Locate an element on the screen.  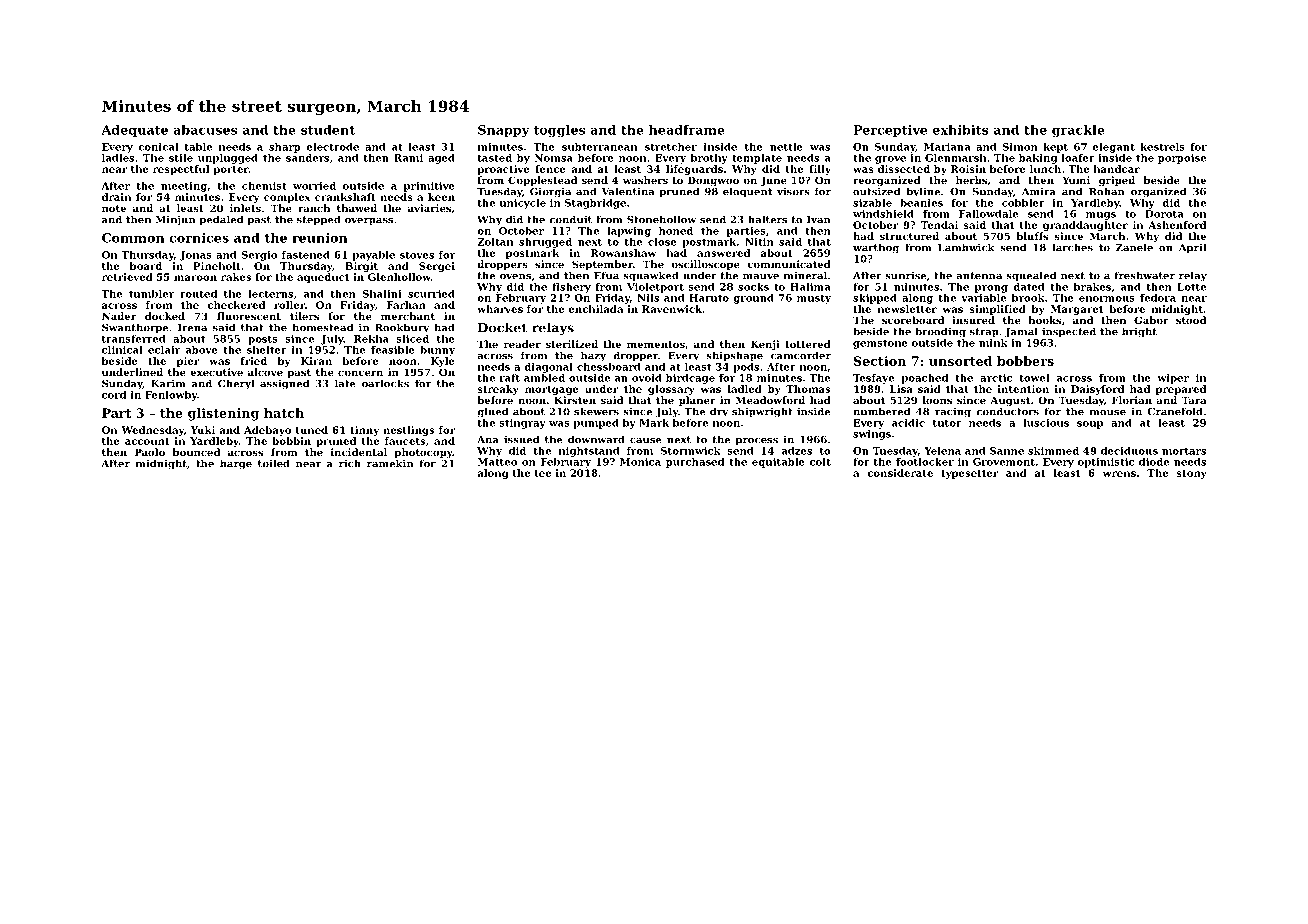
stood is located at coordinates (1191, 320).
